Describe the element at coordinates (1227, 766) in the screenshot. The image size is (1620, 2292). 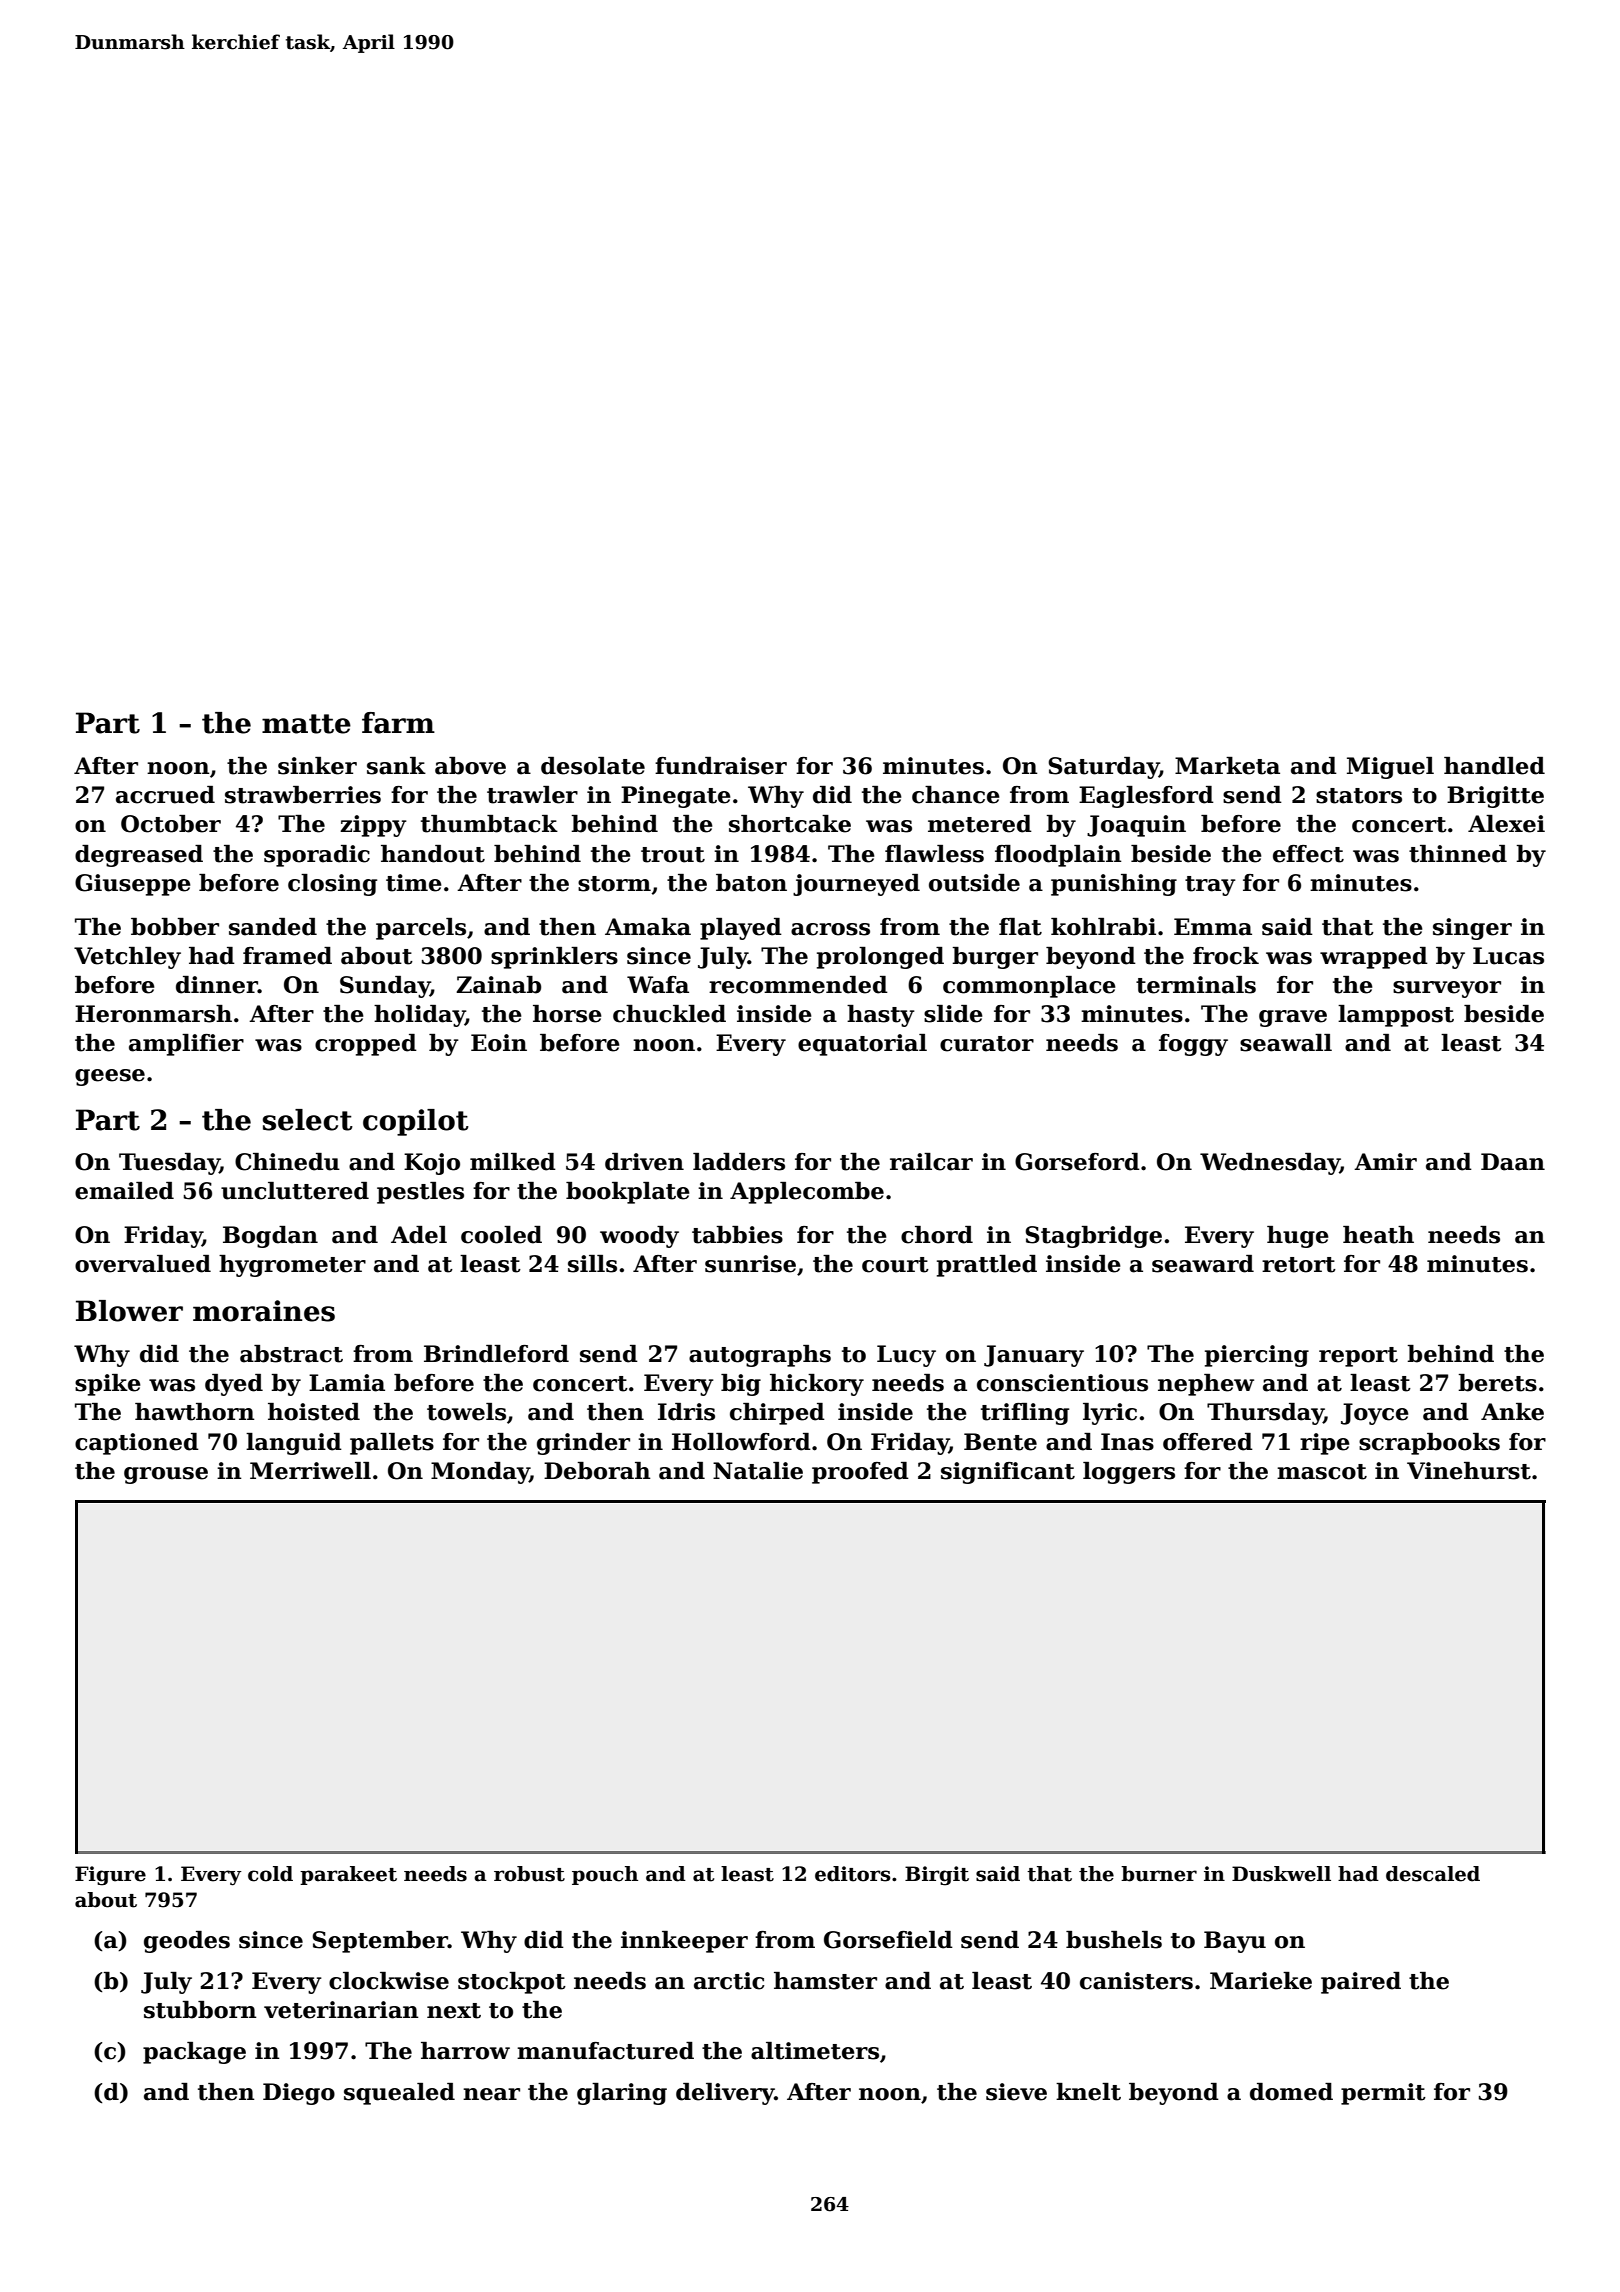
I see `Marketa` at that location.
